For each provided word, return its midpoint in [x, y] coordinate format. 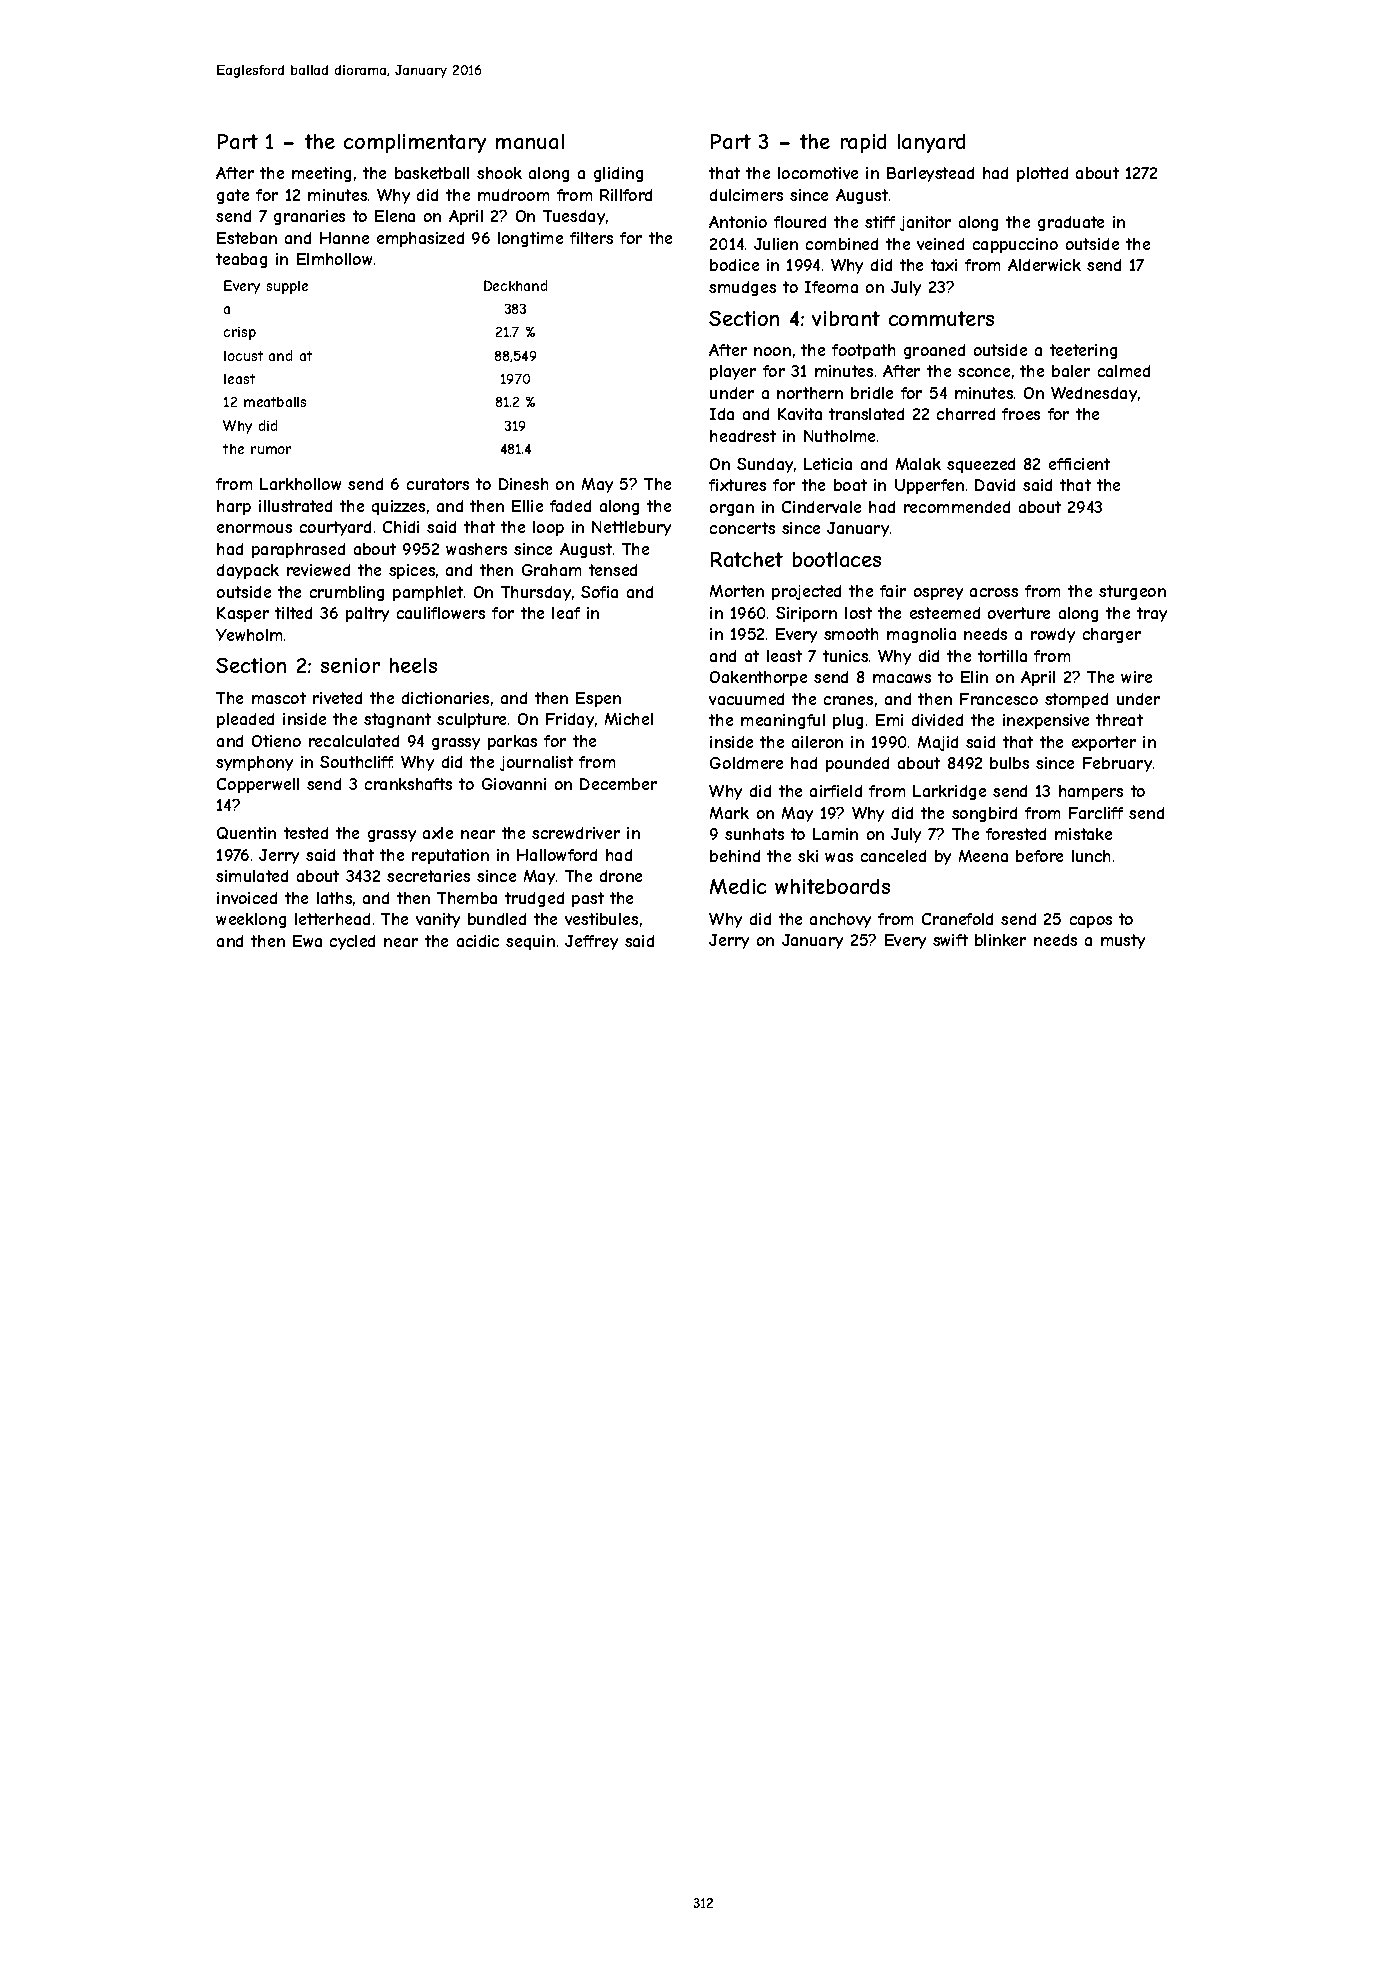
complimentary [415, 143]
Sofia [599, 592]
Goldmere [746, 763]
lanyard [931, 143]
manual [530, 141]
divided [937, 720]
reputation [450, 856]
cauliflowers [441, 613]
